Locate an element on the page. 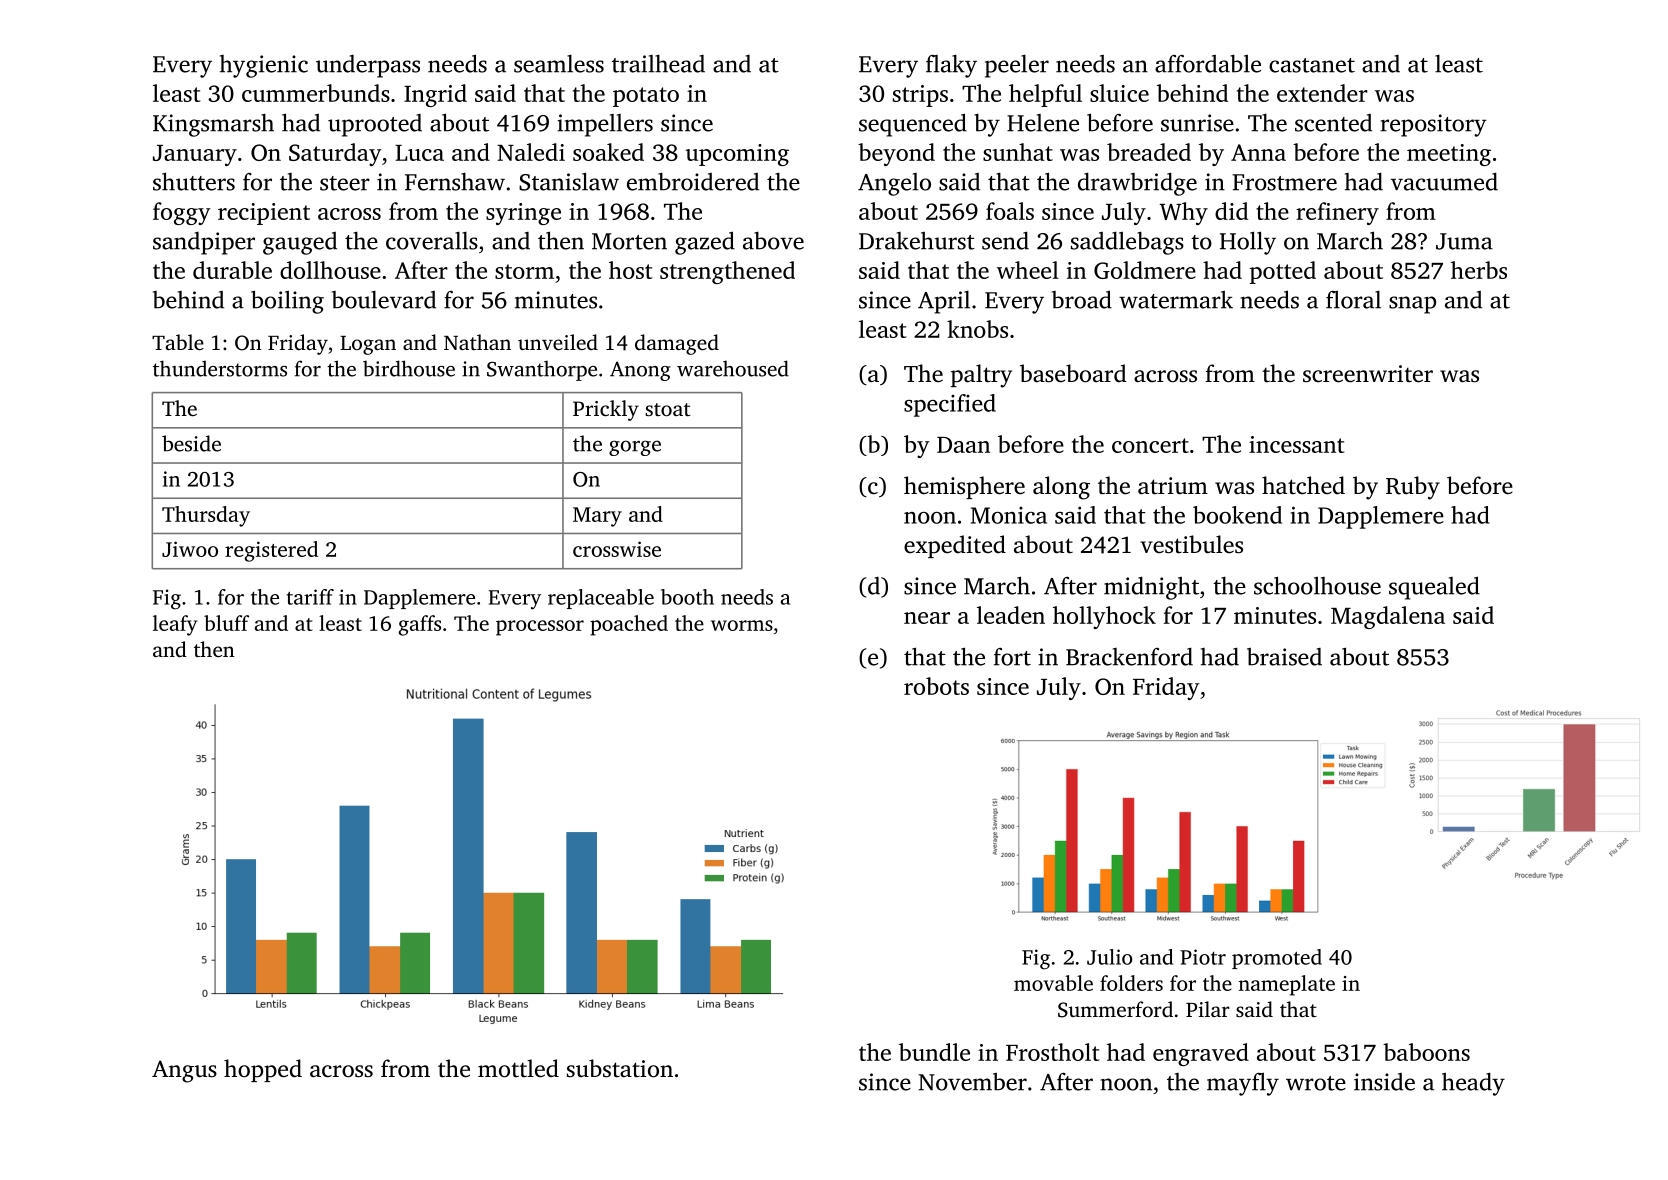 This image has width=1668, height=1180. Ingrid is located at coordinates (435, 95).
